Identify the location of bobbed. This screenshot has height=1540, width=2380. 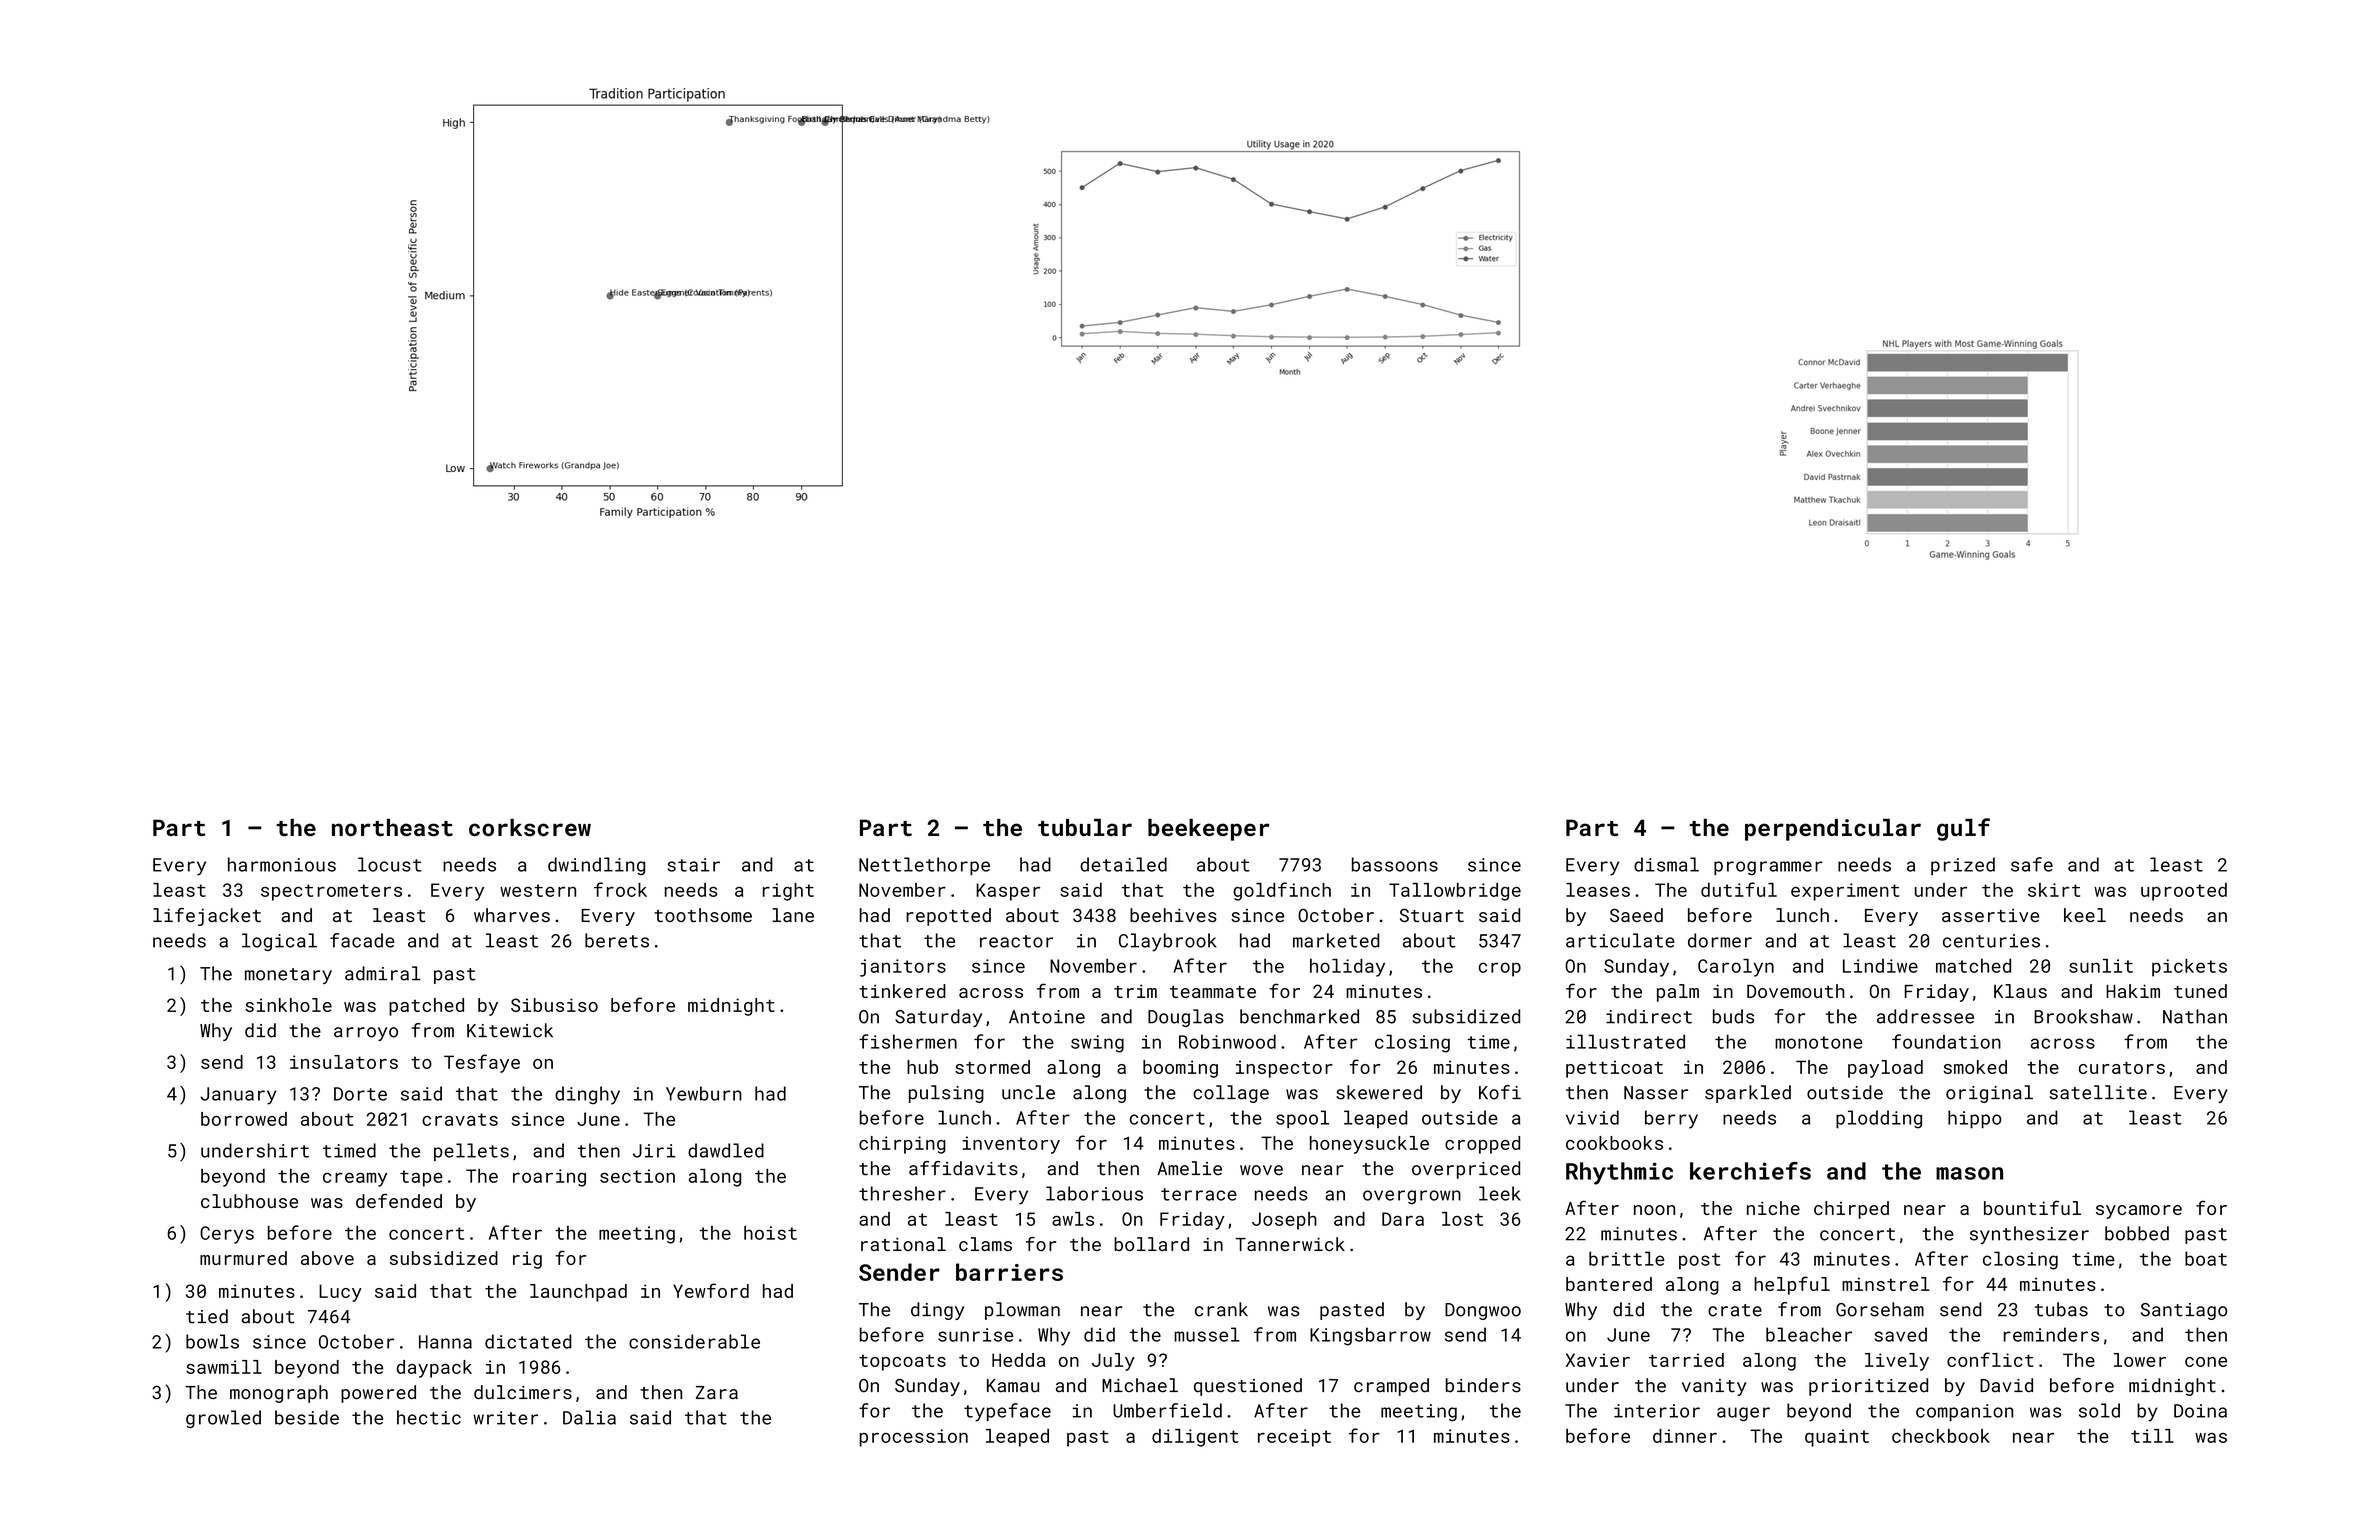
(2137, 1233).
